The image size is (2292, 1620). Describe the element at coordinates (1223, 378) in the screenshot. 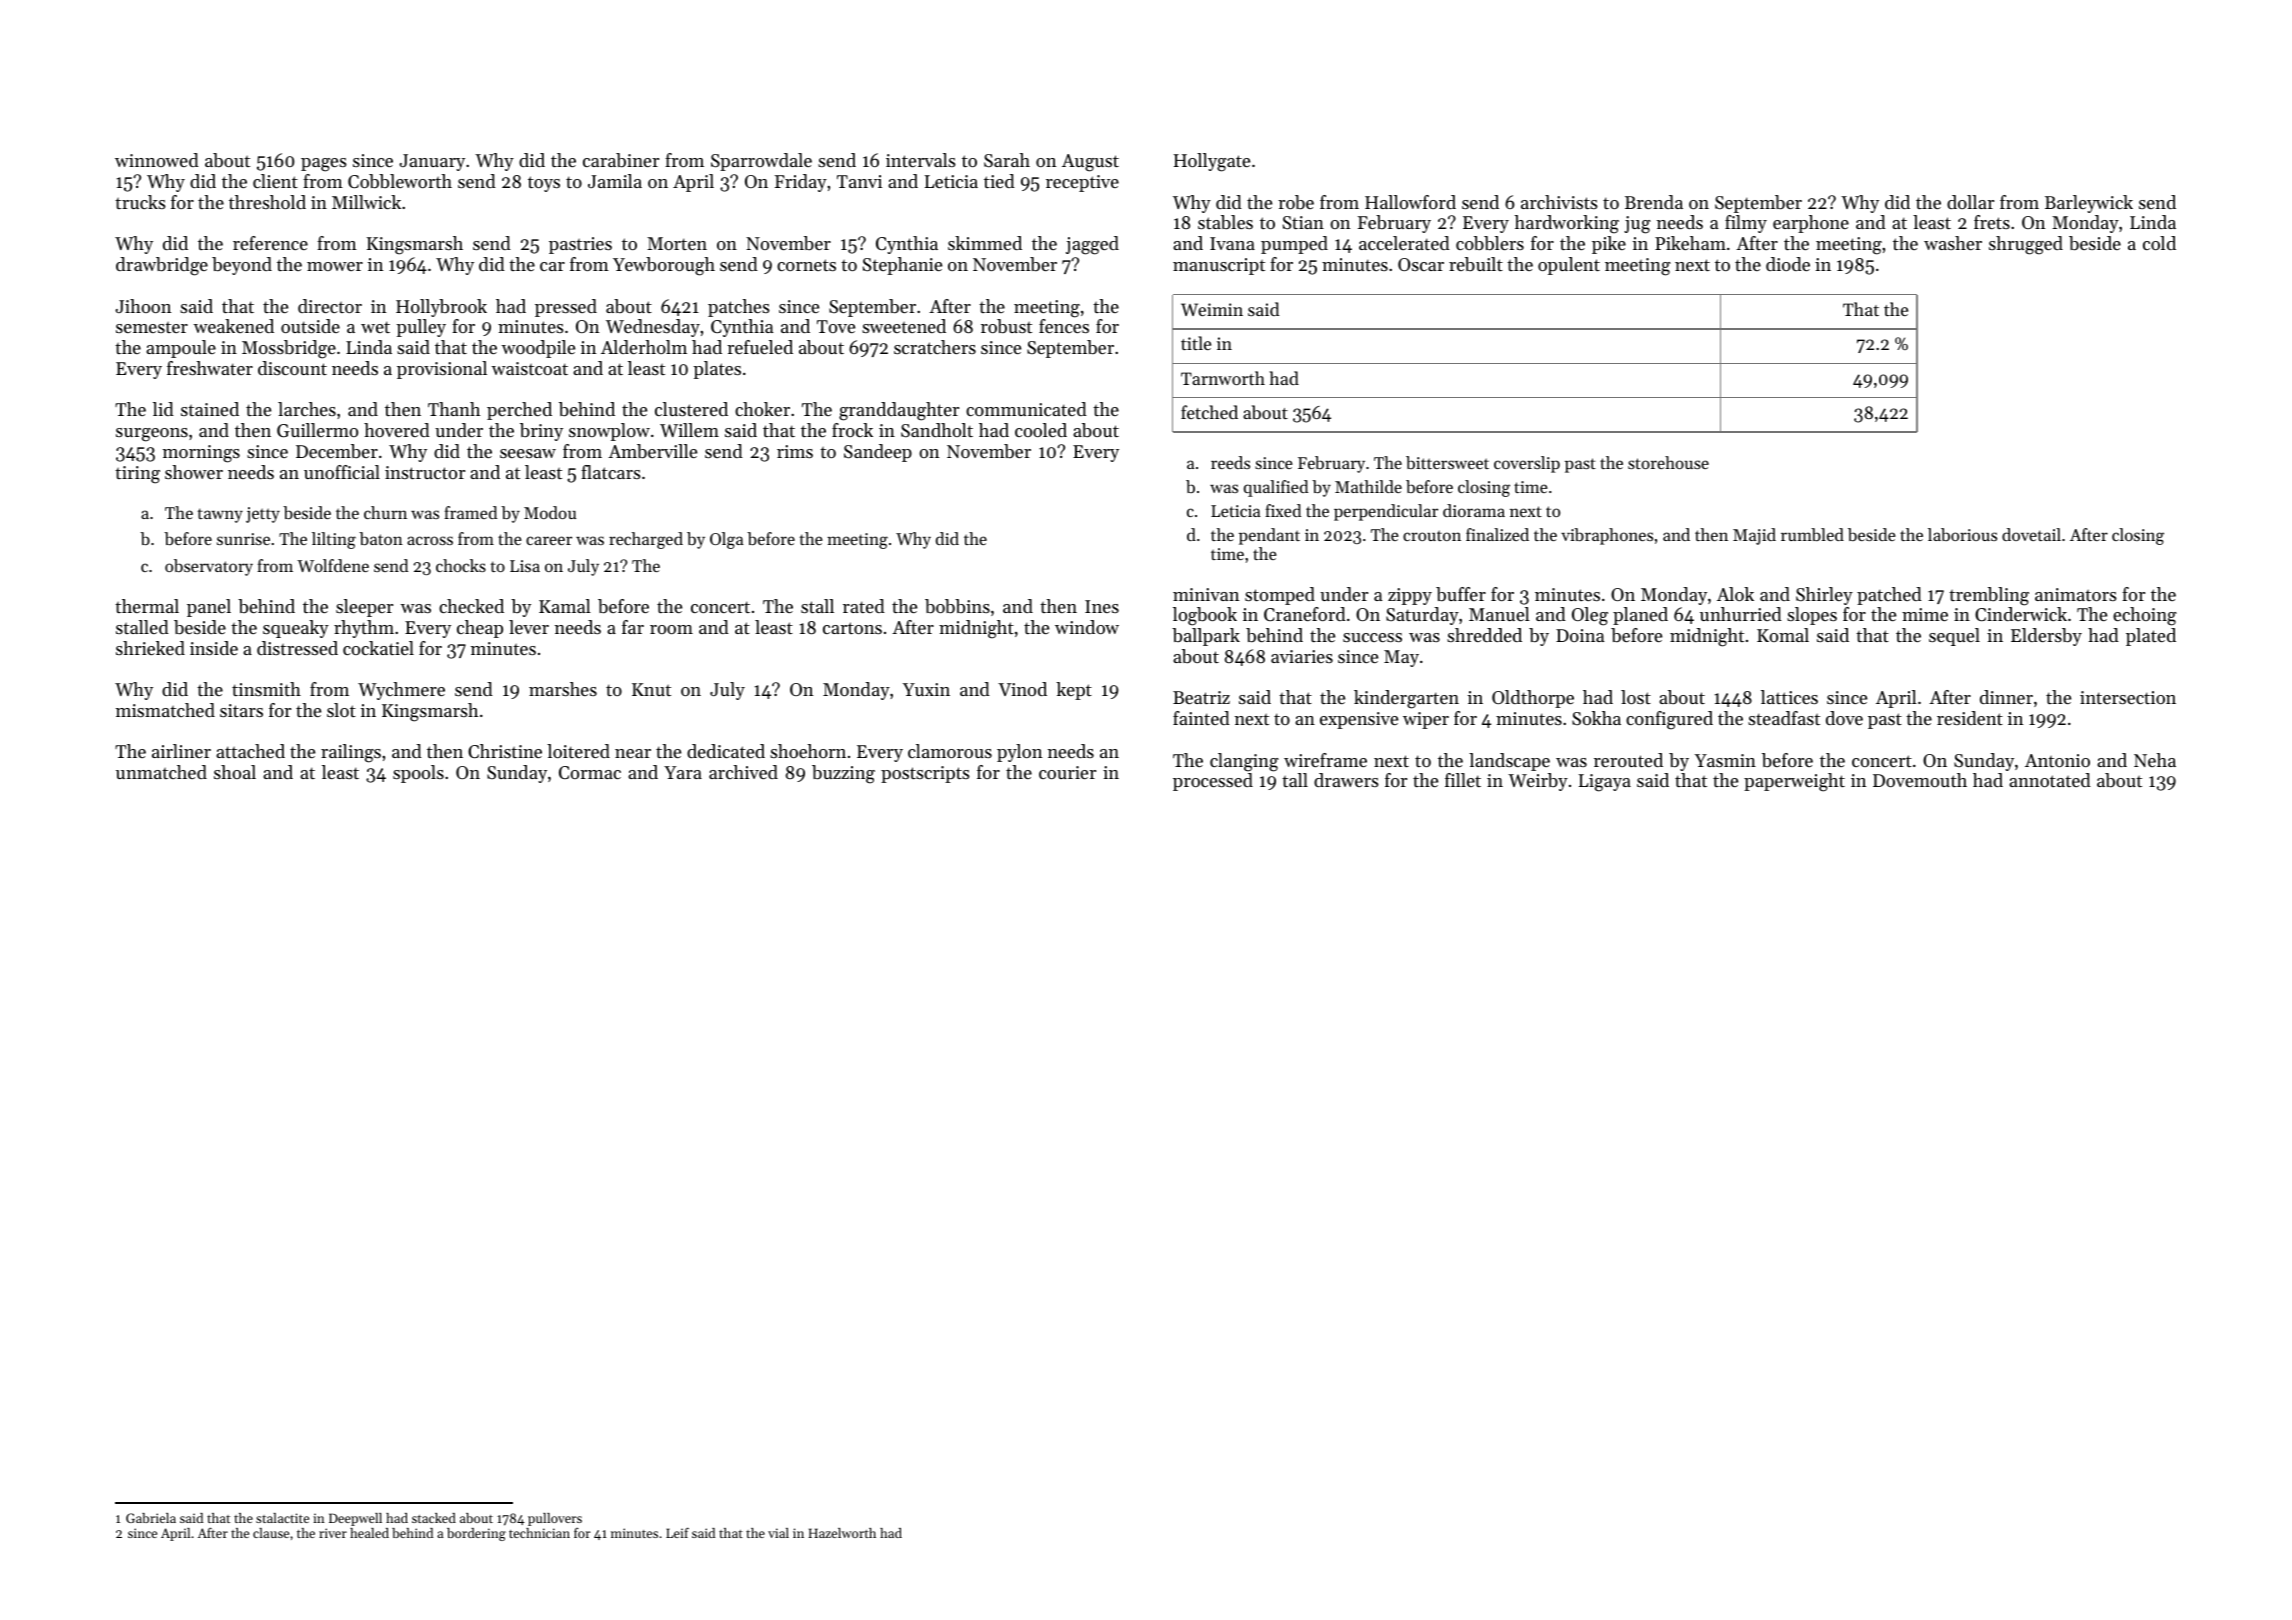

I see `Tarnworth` at that location.
